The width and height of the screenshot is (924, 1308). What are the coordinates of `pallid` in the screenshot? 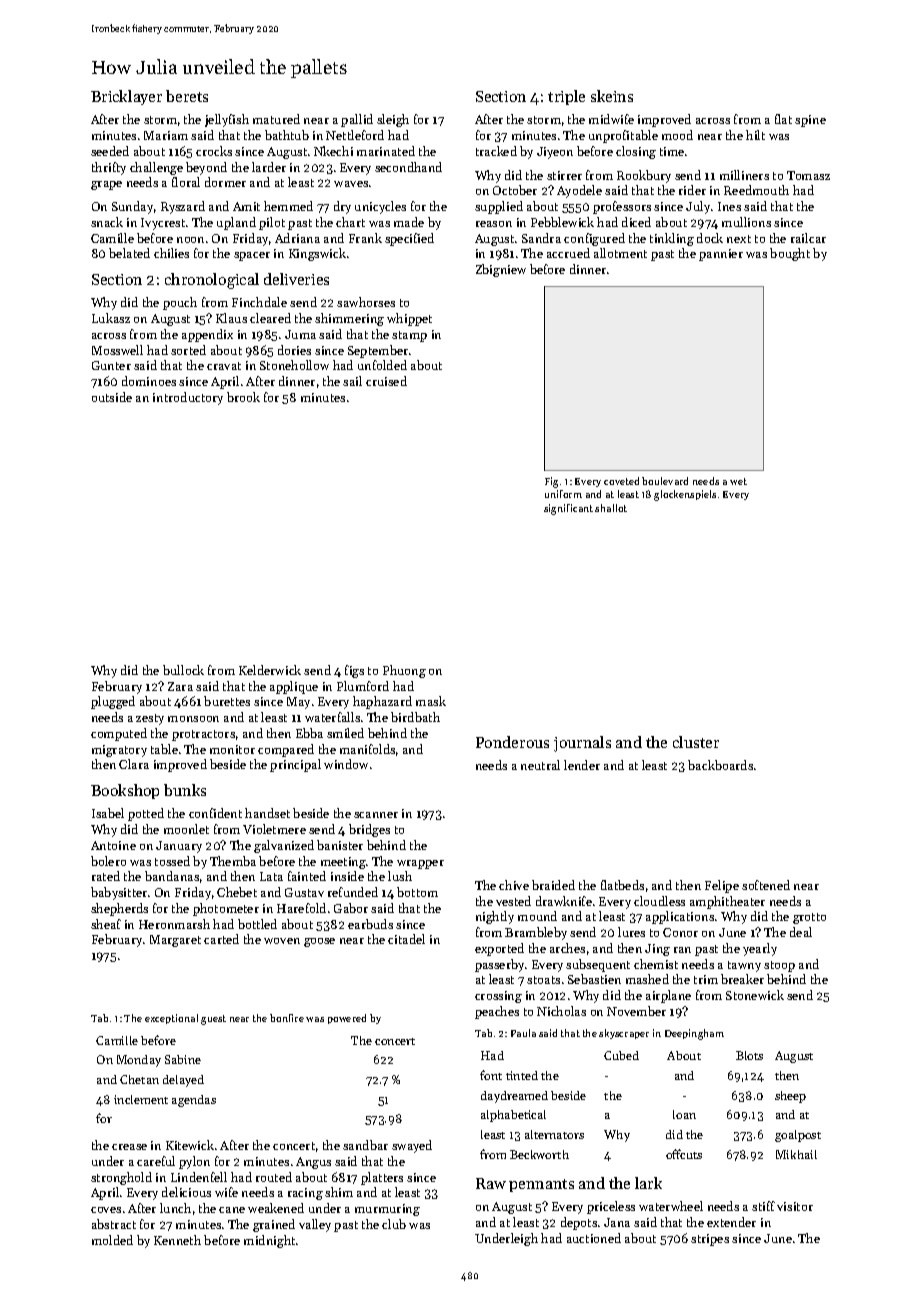 It's located at (357, 120).
